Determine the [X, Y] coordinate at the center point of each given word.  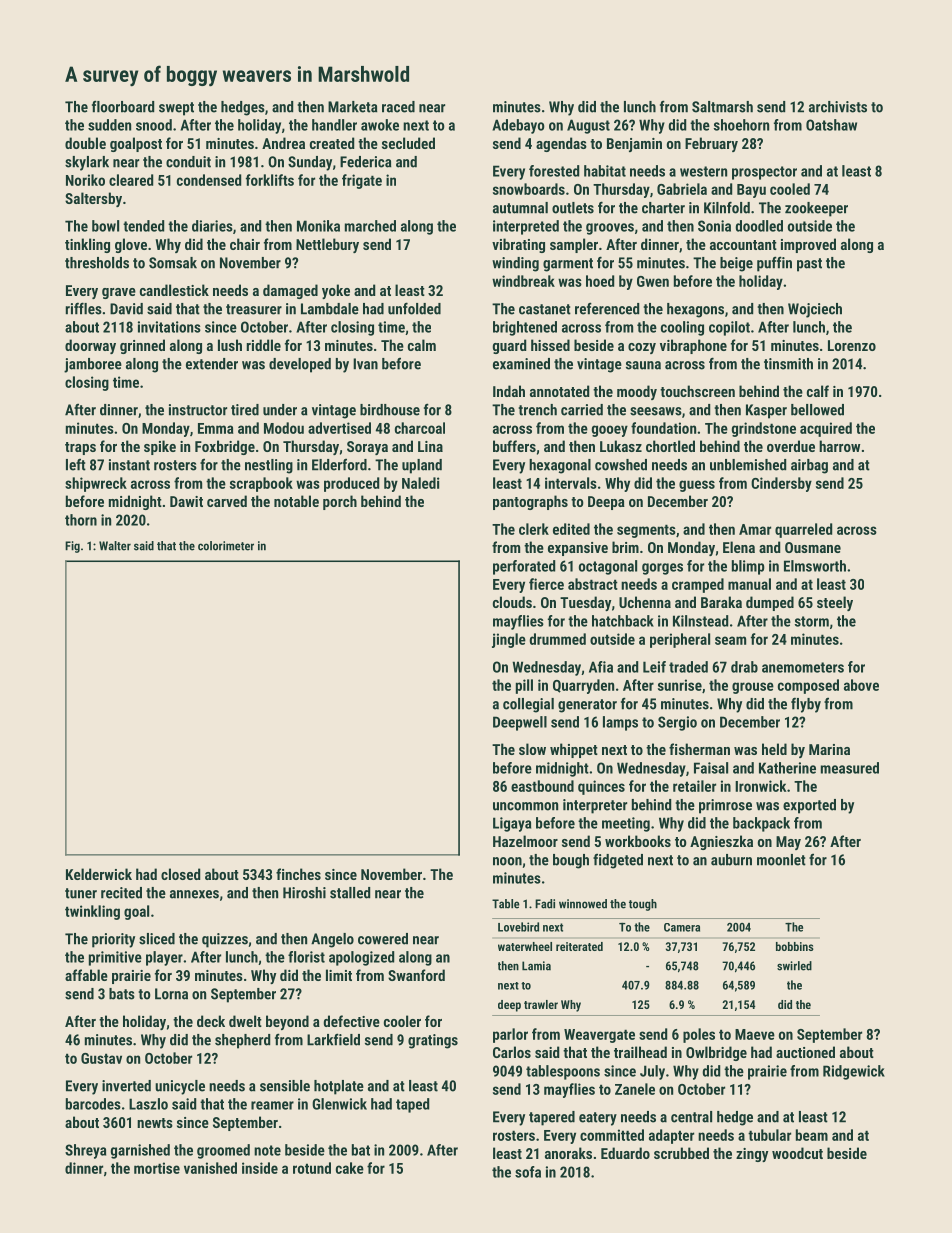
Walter [115, 546]
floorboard [123, 106]
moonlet [781, 860]
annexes [194, 894]
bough [571, 861]
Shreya [85, 1151]
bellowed [817, 410]
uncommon [525, 806]
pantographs [530, 502]
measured [850, 768]
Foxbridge [225, 447]
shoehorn [741, 125]
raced [398, 107]
